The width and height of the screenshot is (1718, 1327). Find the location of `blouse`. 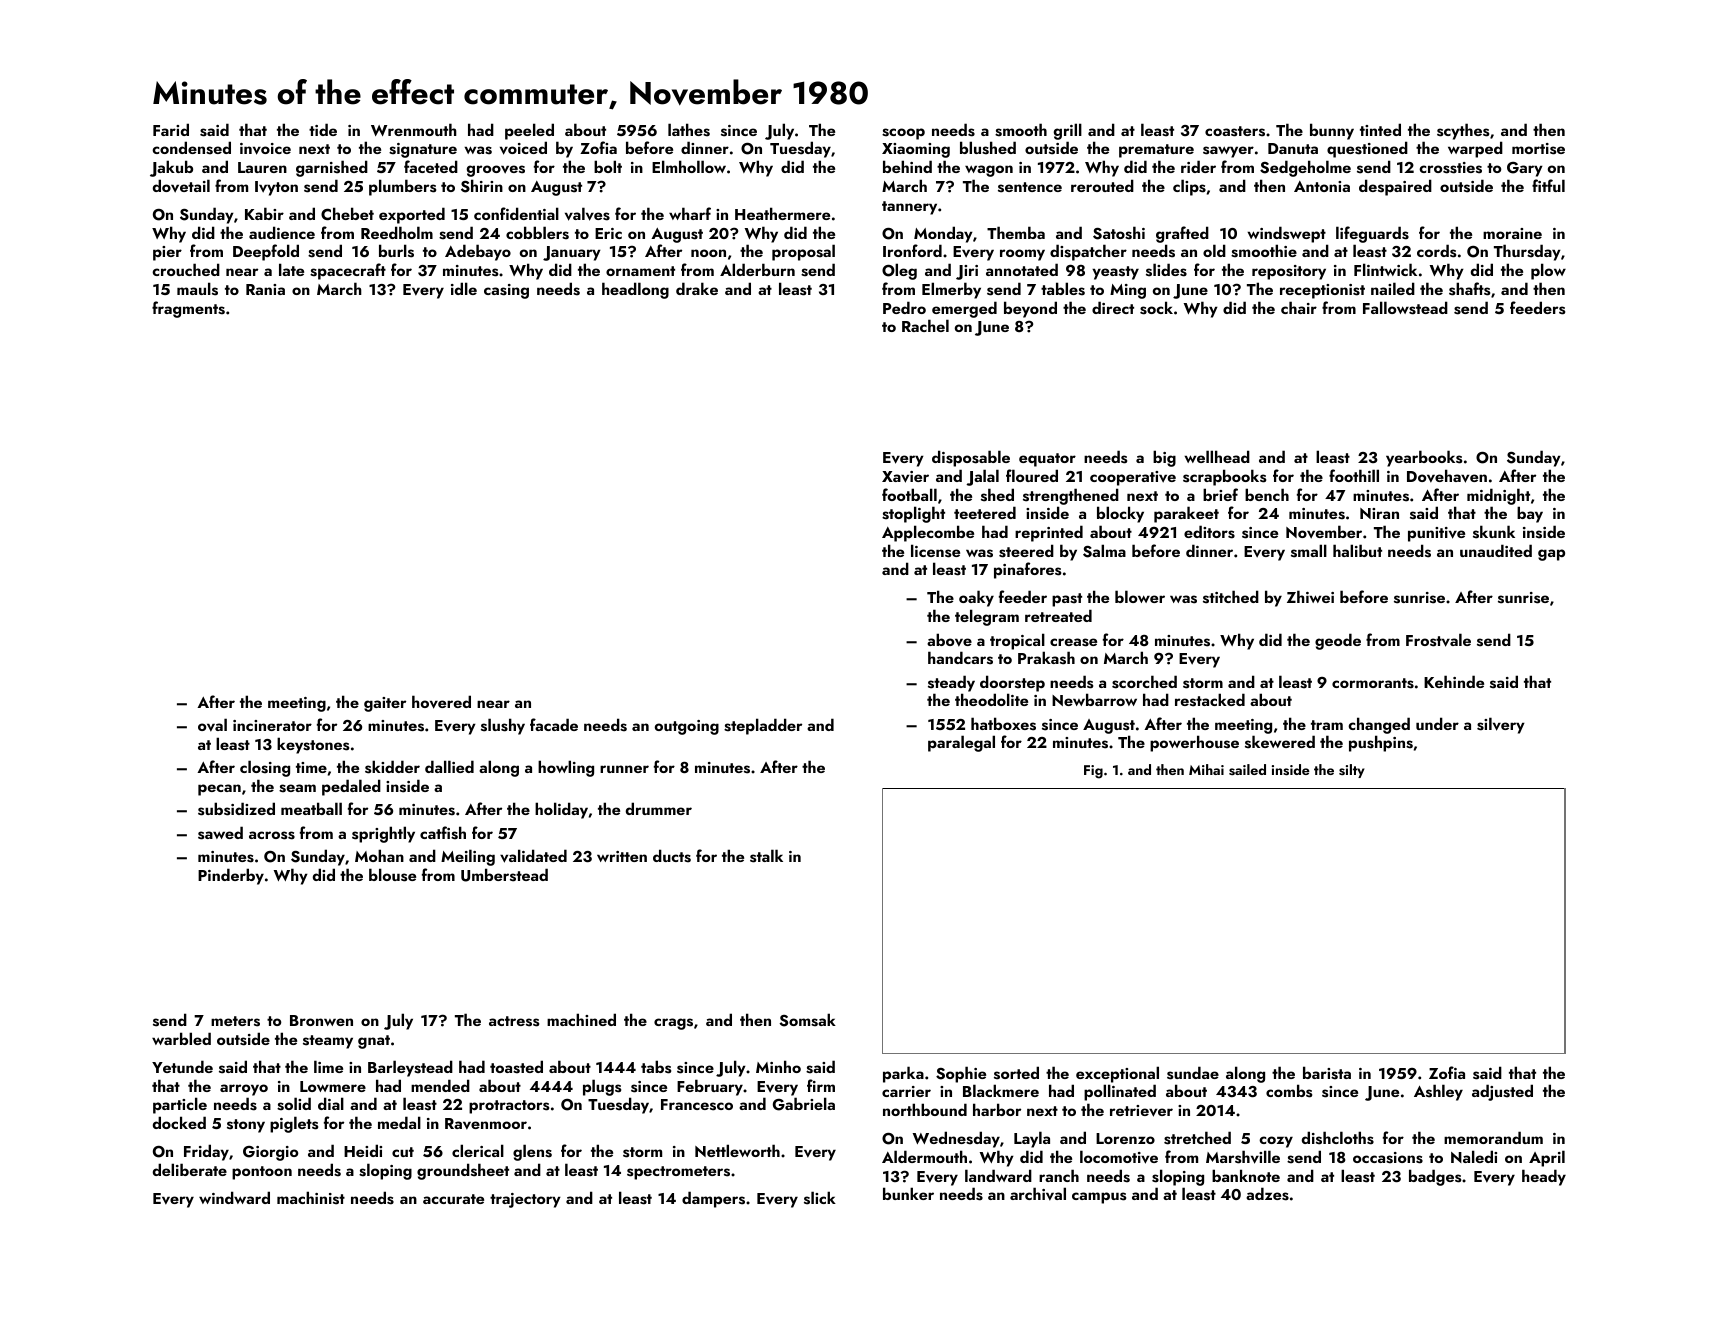

blouse is located at coordinates (392, 875).
